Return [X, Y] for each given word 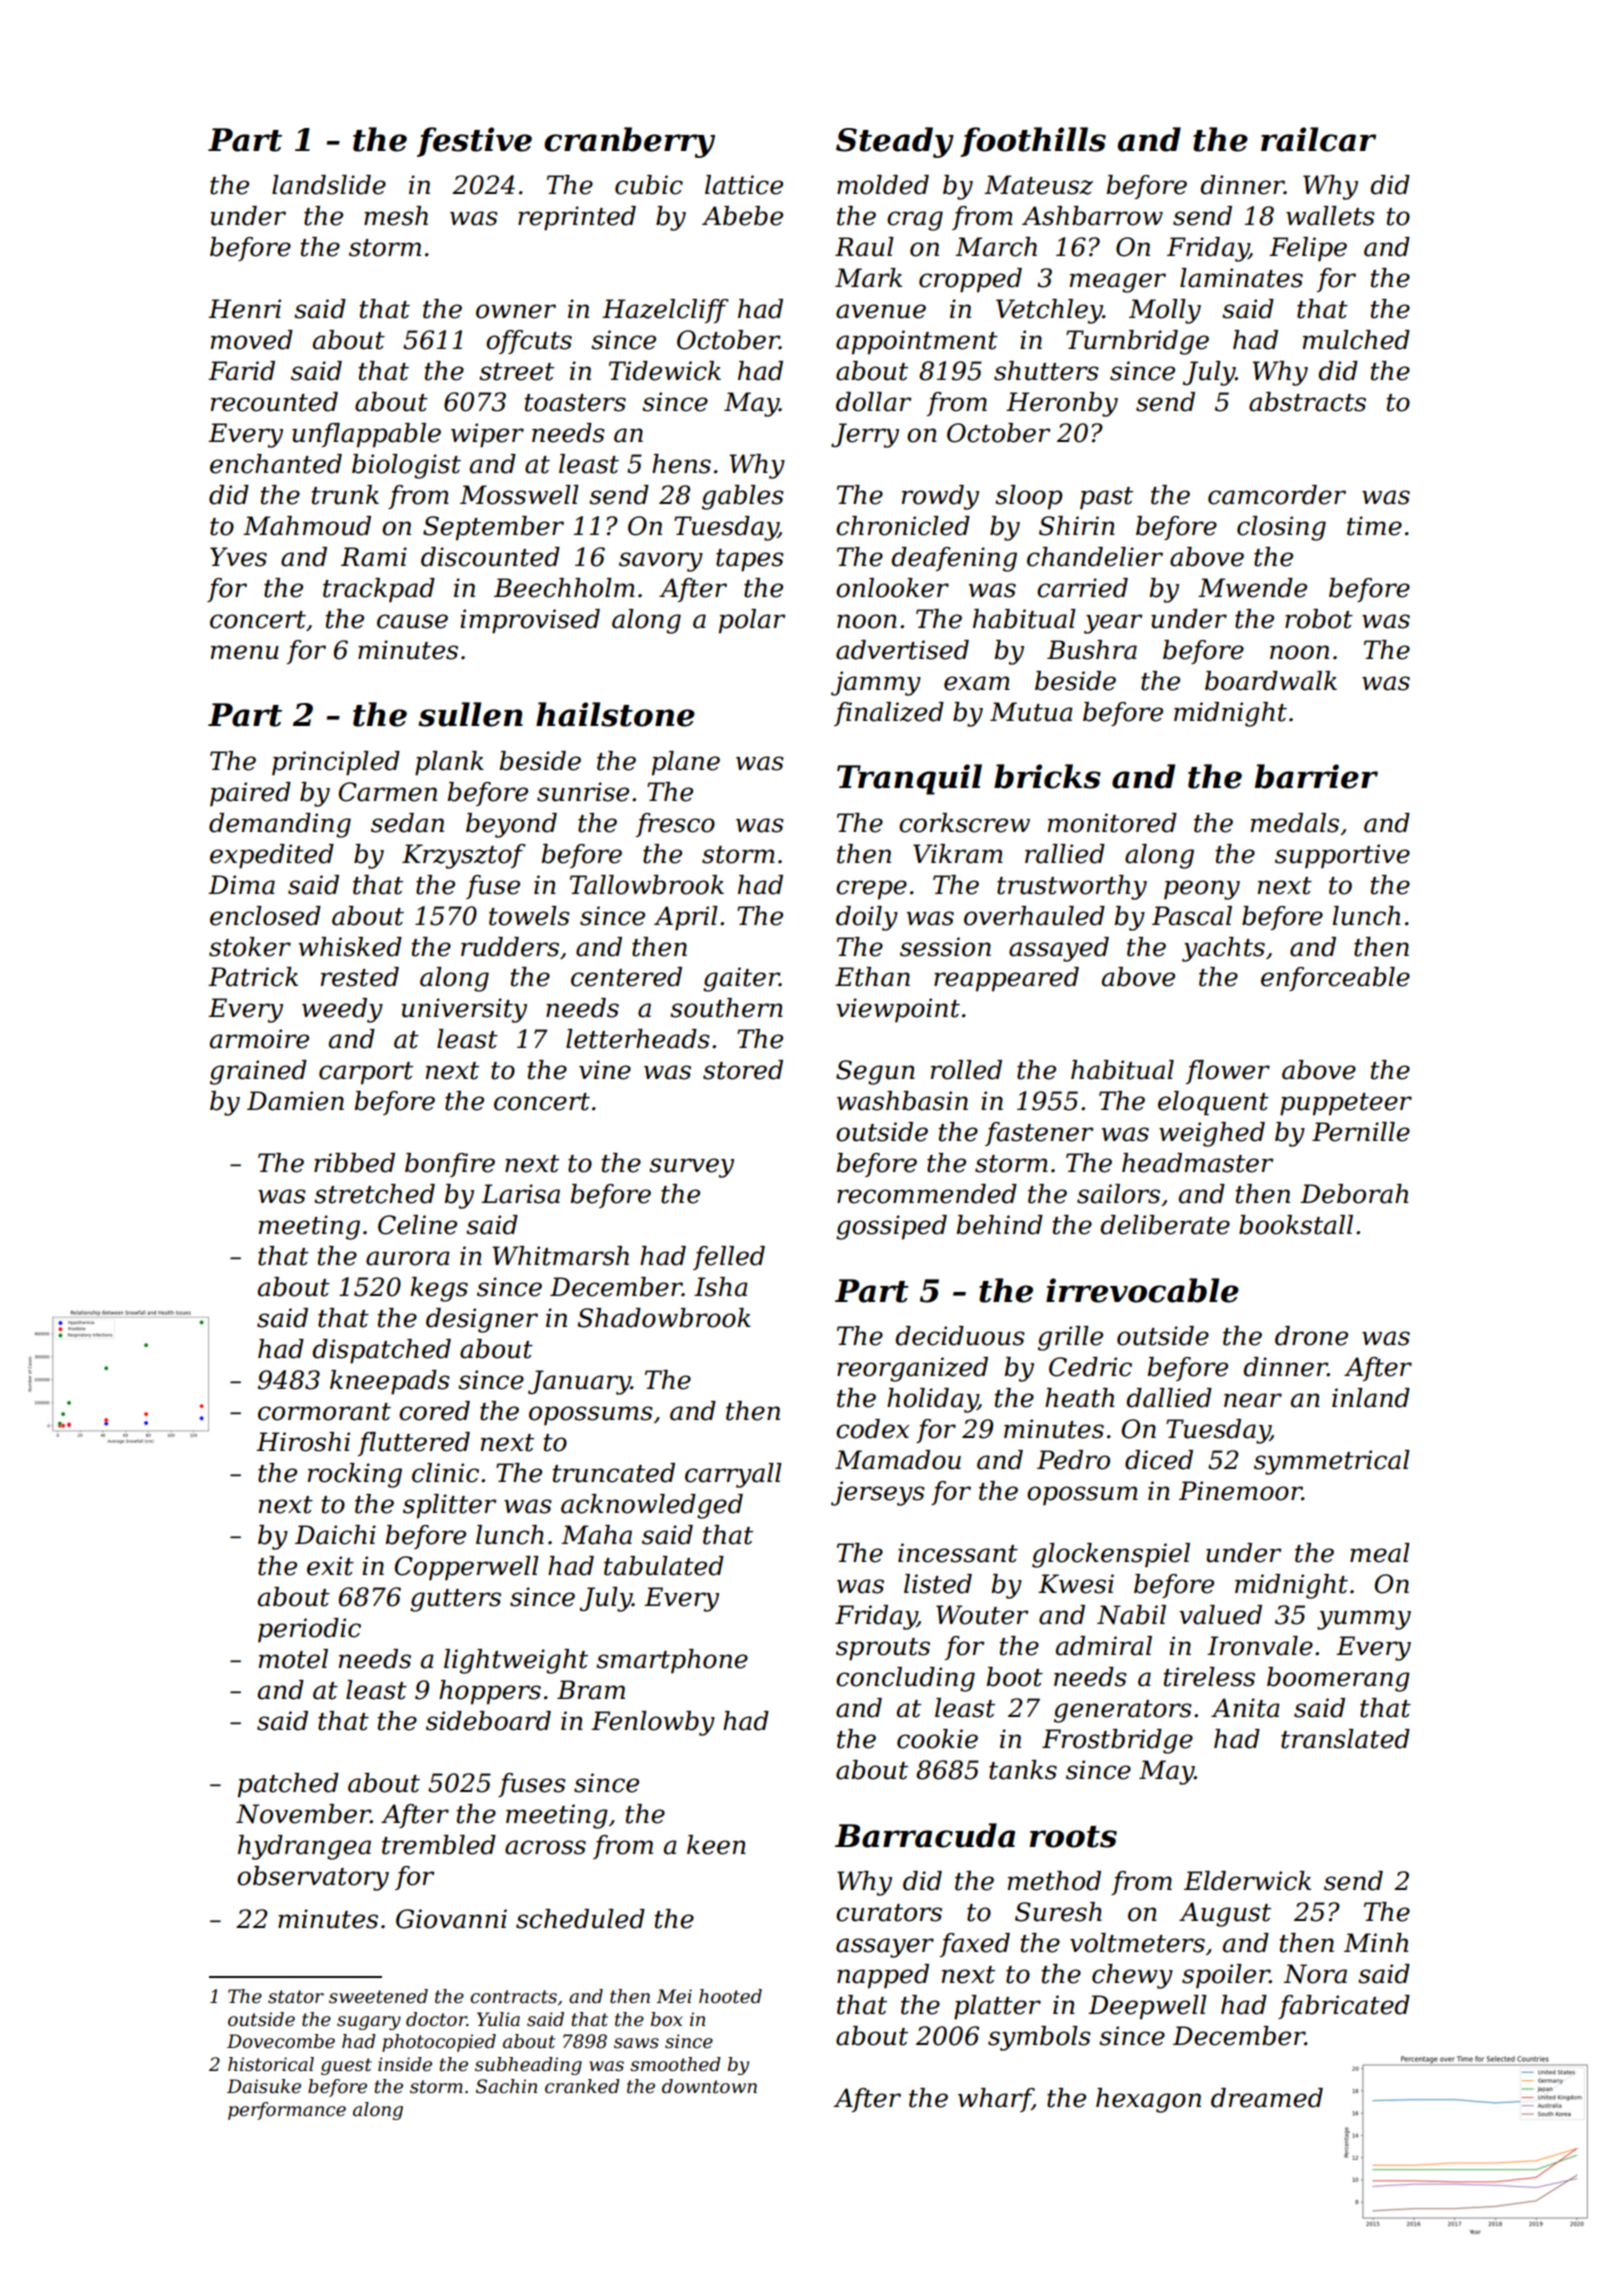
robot [1319, 619]
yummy [1364, 1620]
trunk [345, 495]
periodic [309, 1630]
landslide [329, 185]
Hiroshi [303, 1442]
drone [1311, 1336]
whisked [350, 947]
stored [743, 1070]
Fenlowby [653, 1723]
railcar [1318, 139]
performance [287, 2111]
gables [743, 497]
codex [872, 1429]
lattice [744, 185]
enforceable [1335, 979]
